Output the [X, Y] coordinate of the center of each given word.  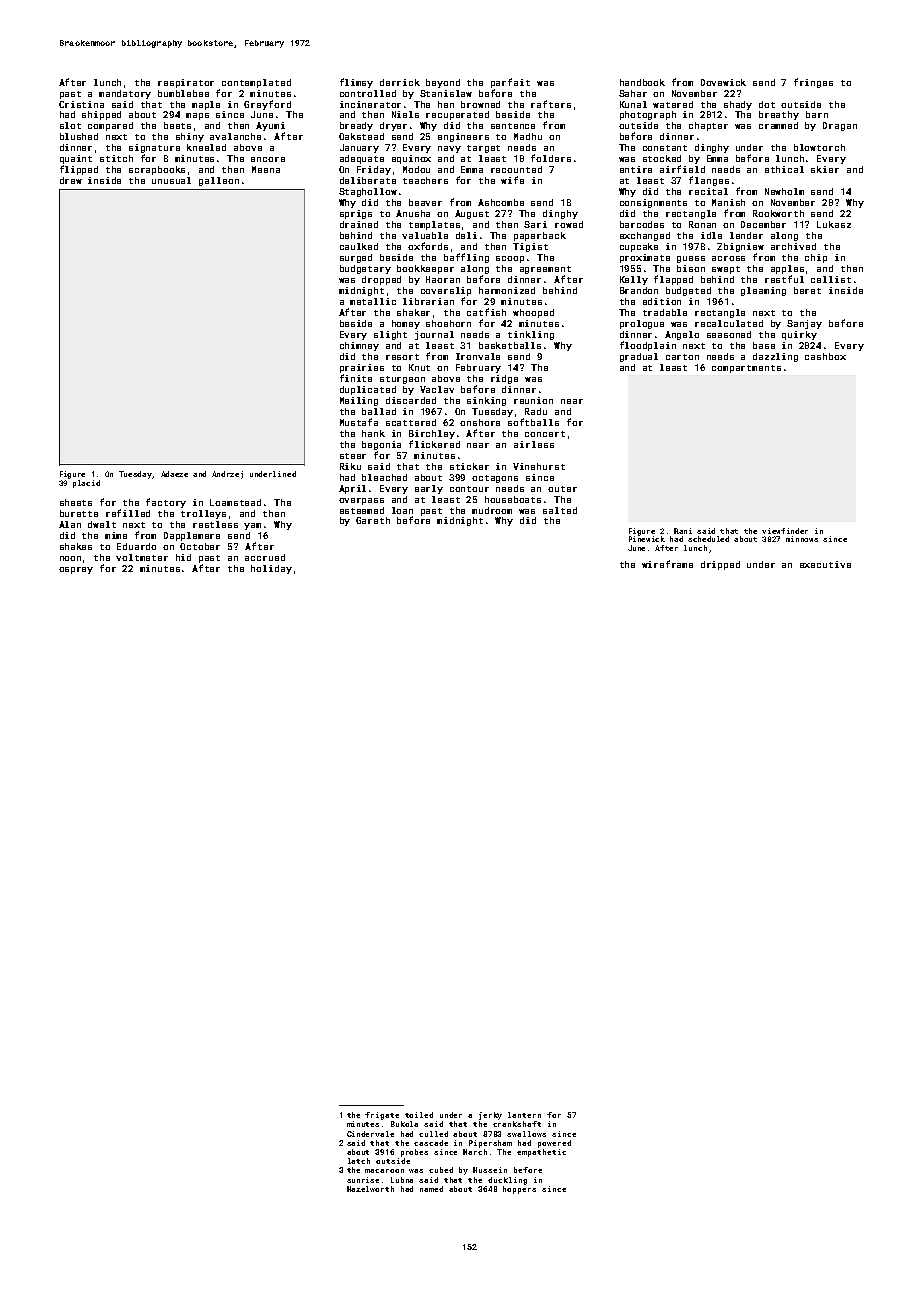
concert [545, 434]
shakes [76, 546]
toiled [419, 1115]
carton [682, 357]
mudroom [492, 510]
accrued [265, 557]
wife [512, 180]
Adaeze [174, 474]
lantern [524, 1115]
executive [825, 564]
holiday [271, 569]
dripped [720, 565]
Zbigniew [740, 247]
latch [359, 1161]
